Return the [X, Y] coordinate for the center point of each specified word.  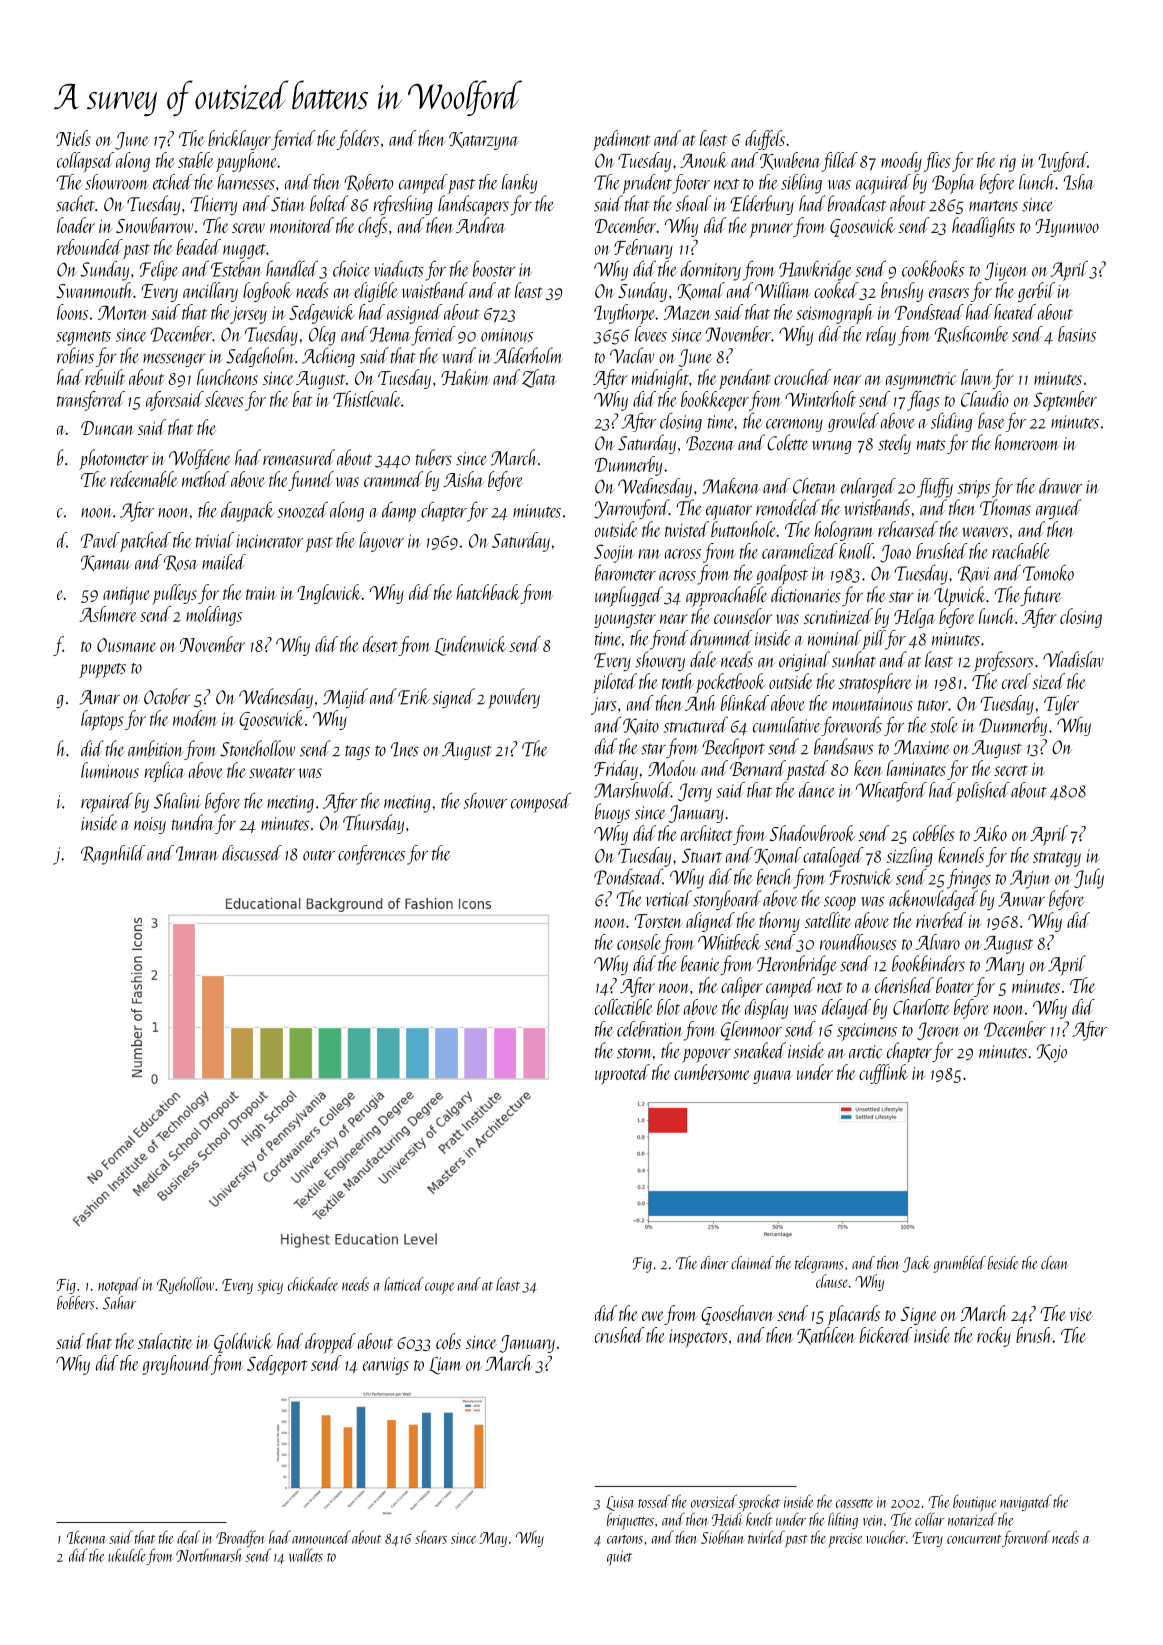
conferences [371, 855]
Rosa [180, 563]
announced [321, 1537]
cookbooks [933, 268]
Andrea [481, 225]
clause [832, 1281]
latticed [404, 1284]
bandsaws [844, 746]
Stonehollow [257, 748]
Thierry [214, 205]
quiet [619, 1558]
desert [380, 644]
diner [714, 1263]
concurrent [974, 1539]
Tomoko [1048, 572]
